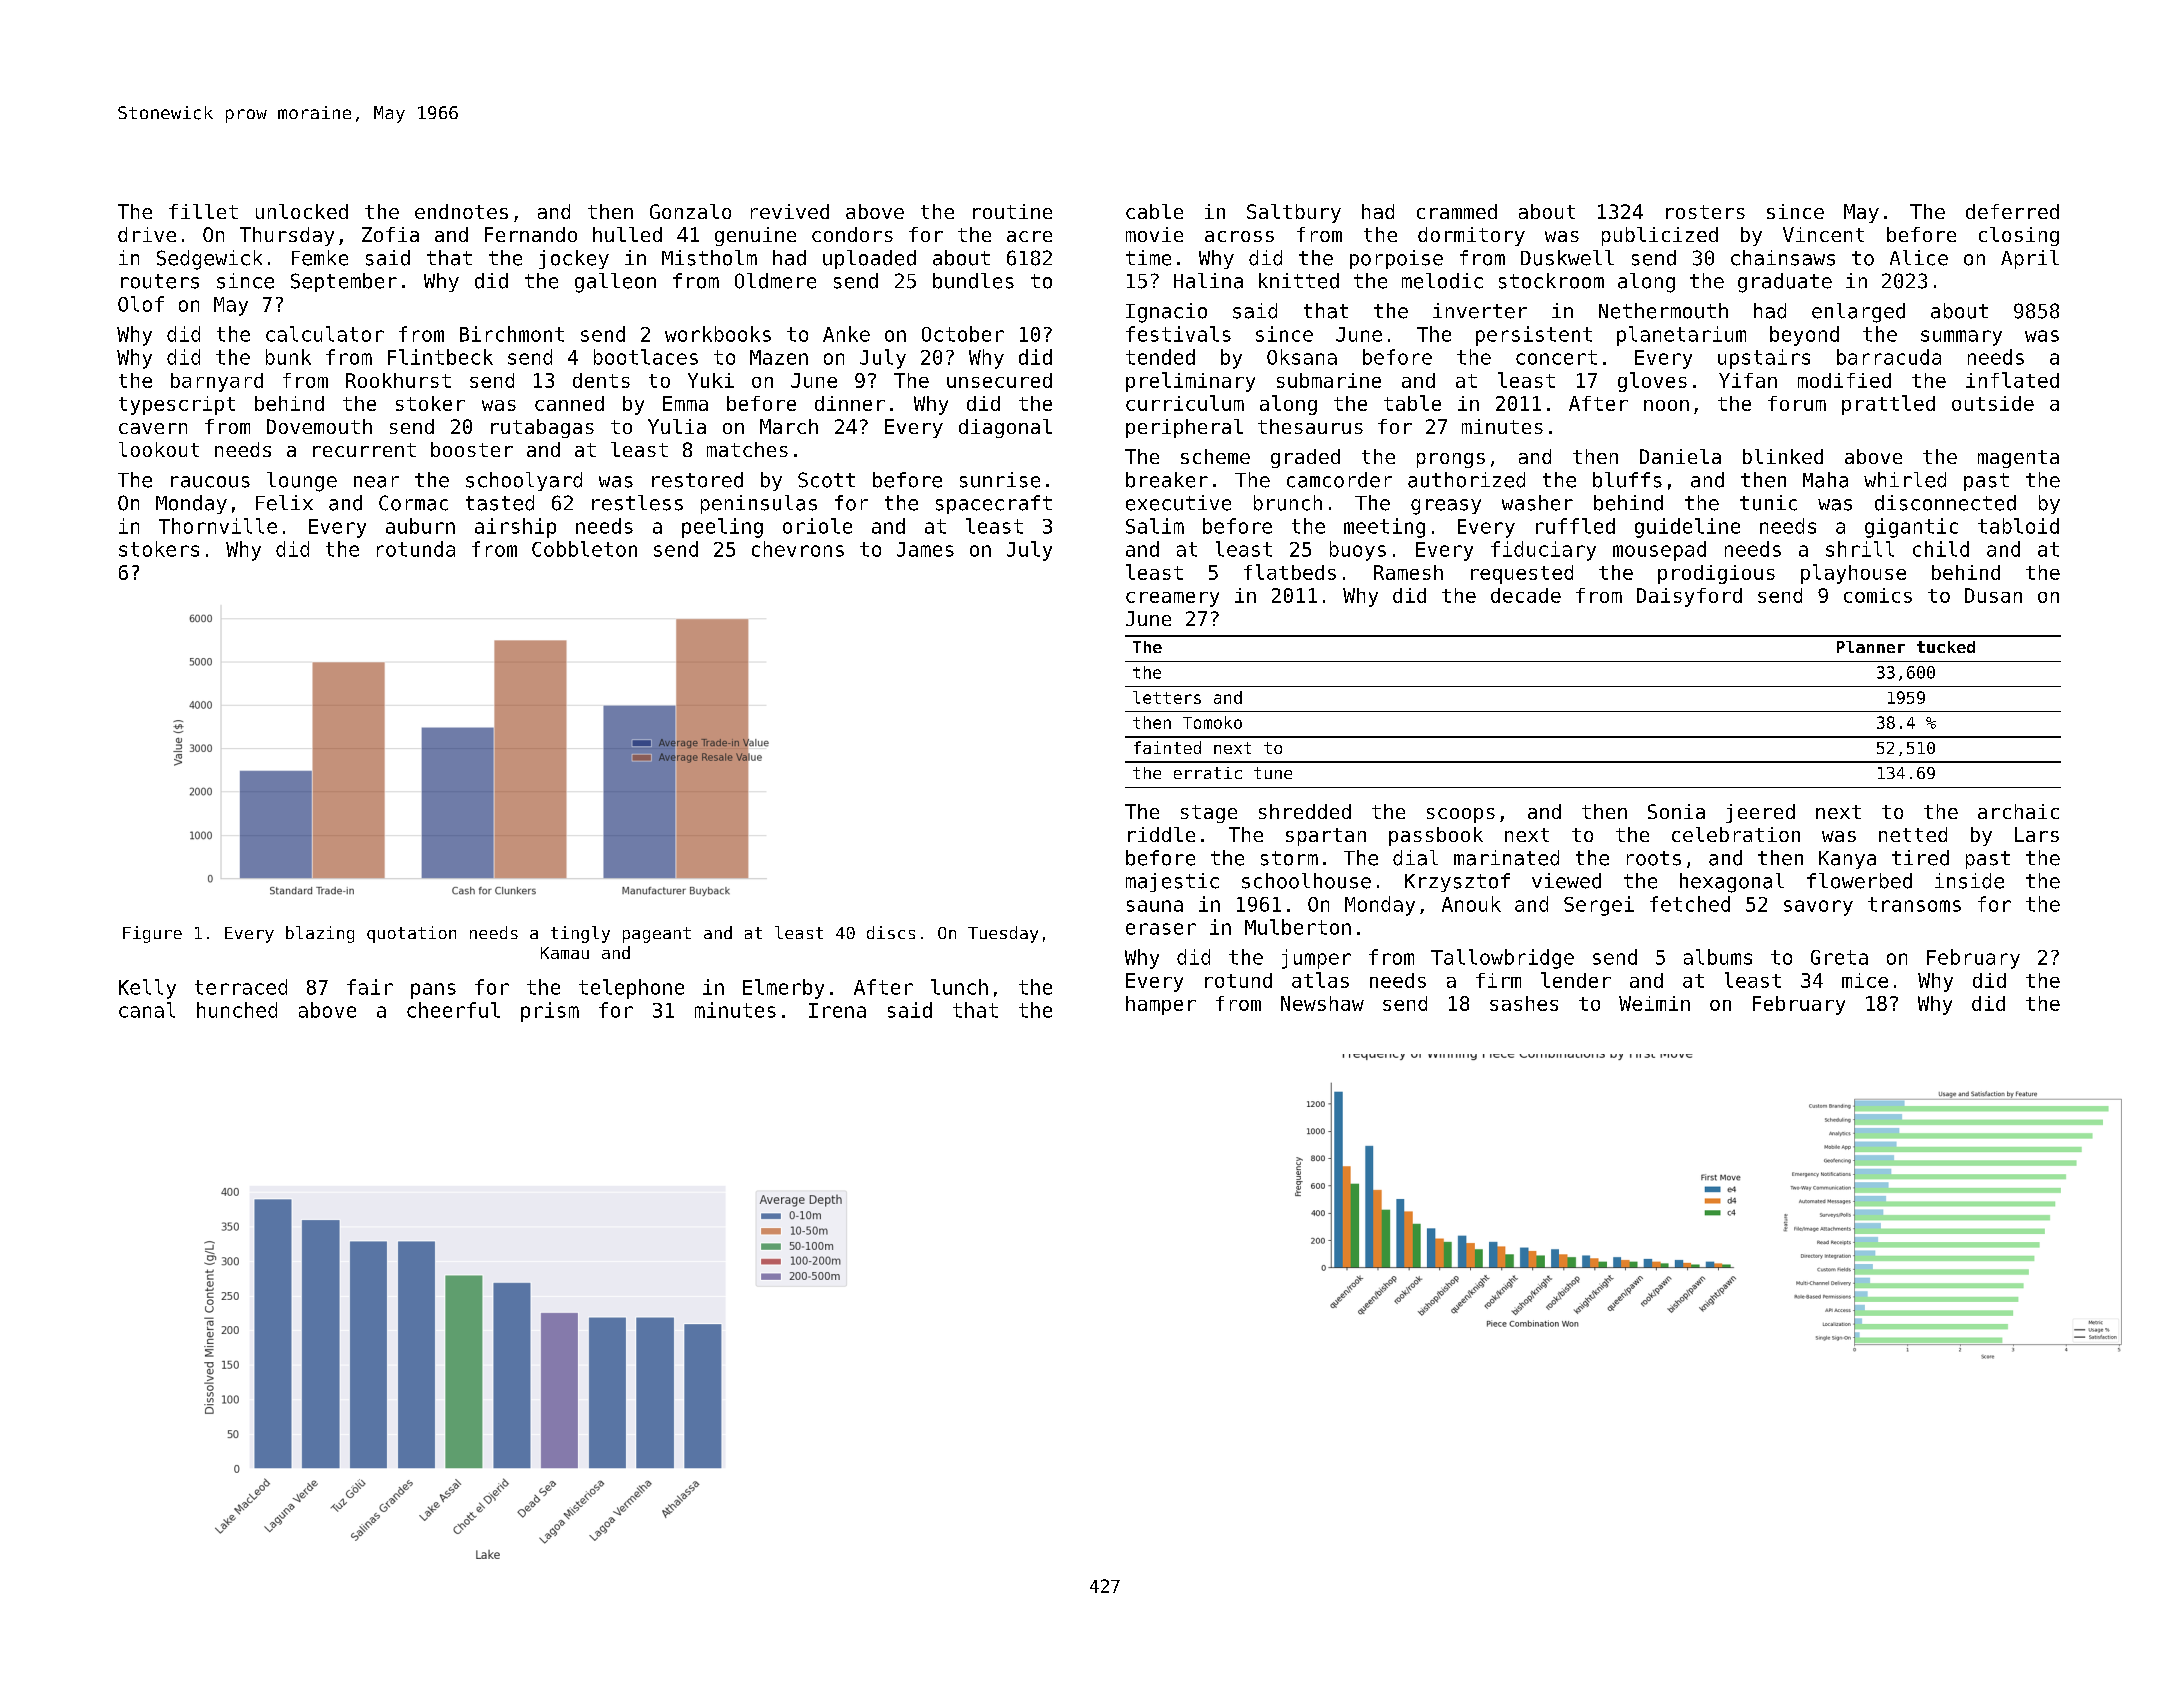  I want to click on hamper, so click(1161, 1005).
